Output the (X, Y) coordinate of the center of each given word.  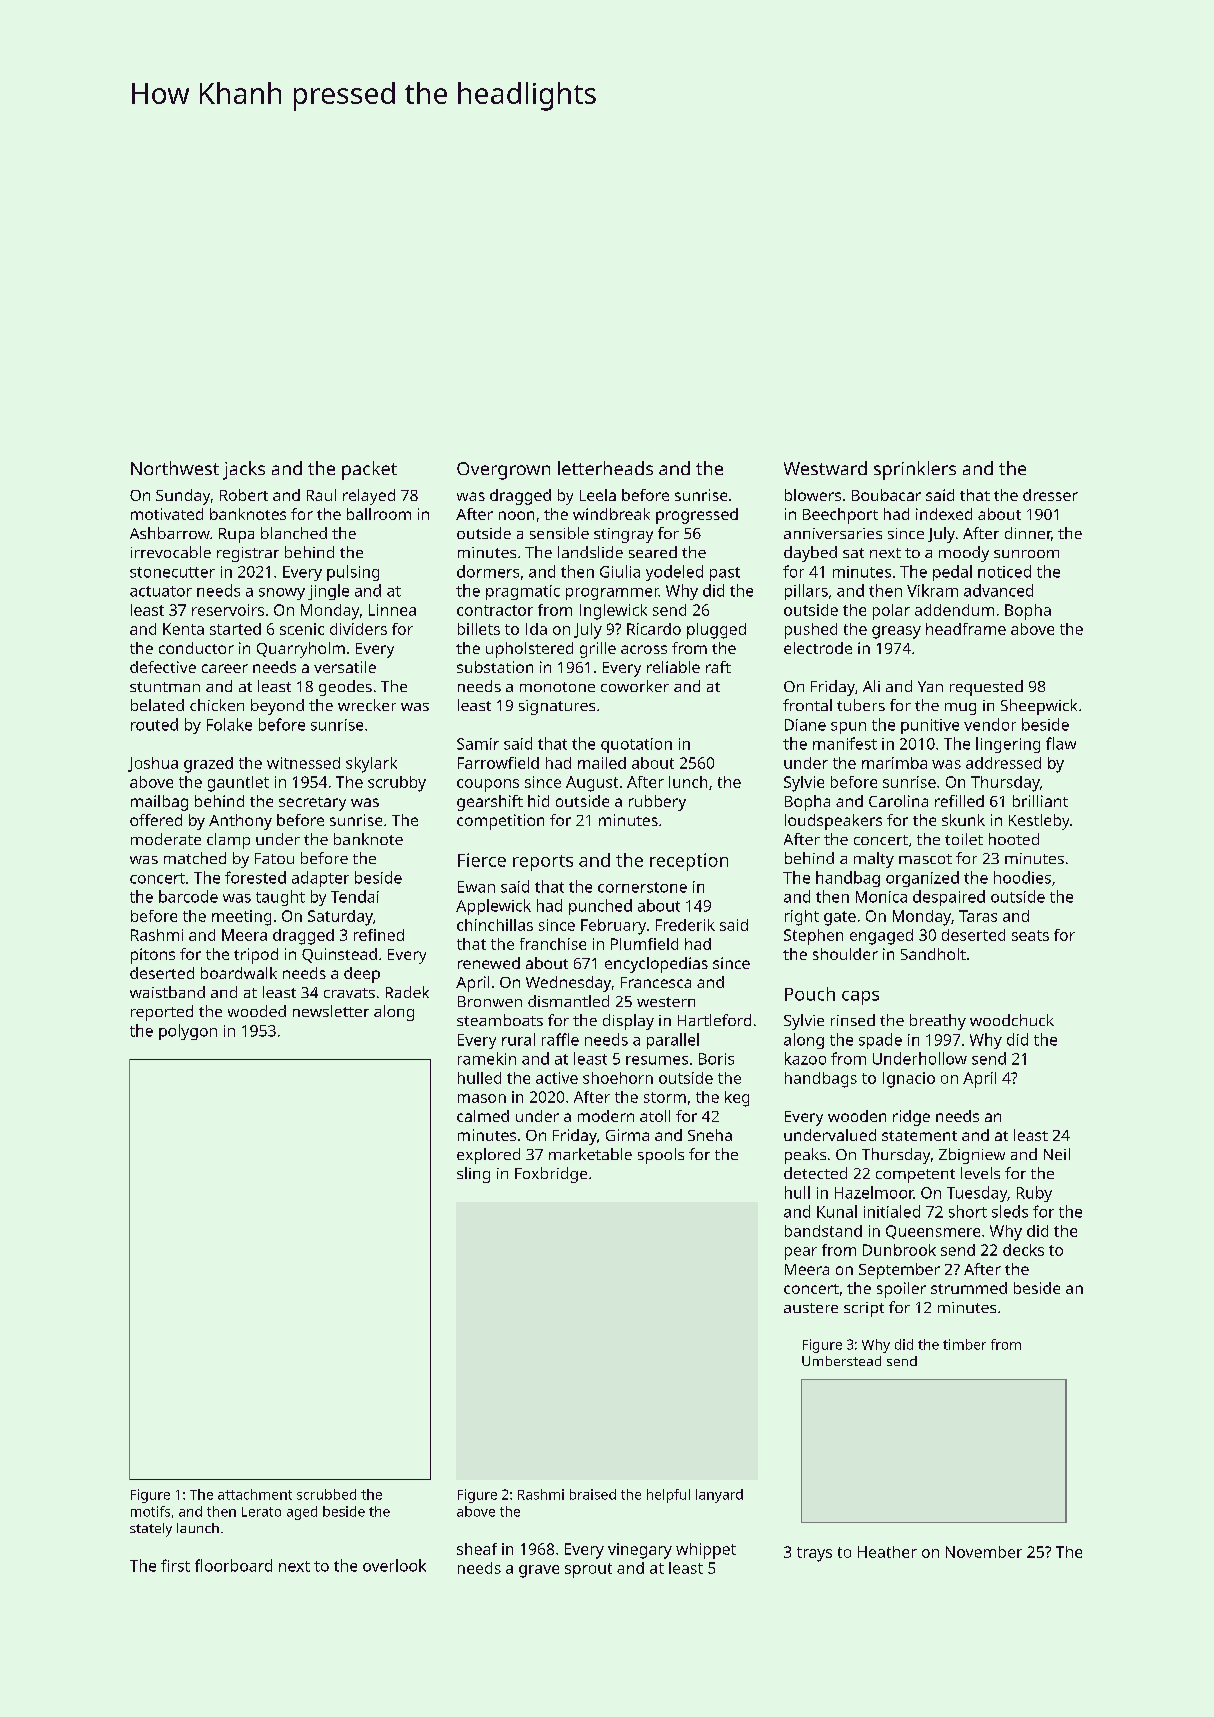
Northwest (175, 468)
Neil (1057, 1154)
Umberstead (841, 1361)
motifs (150, 1511)
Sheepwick (1039, 707)
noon (516, 515)
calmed (483, 1116)
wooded (257, 1011)
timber (964, 1344)
